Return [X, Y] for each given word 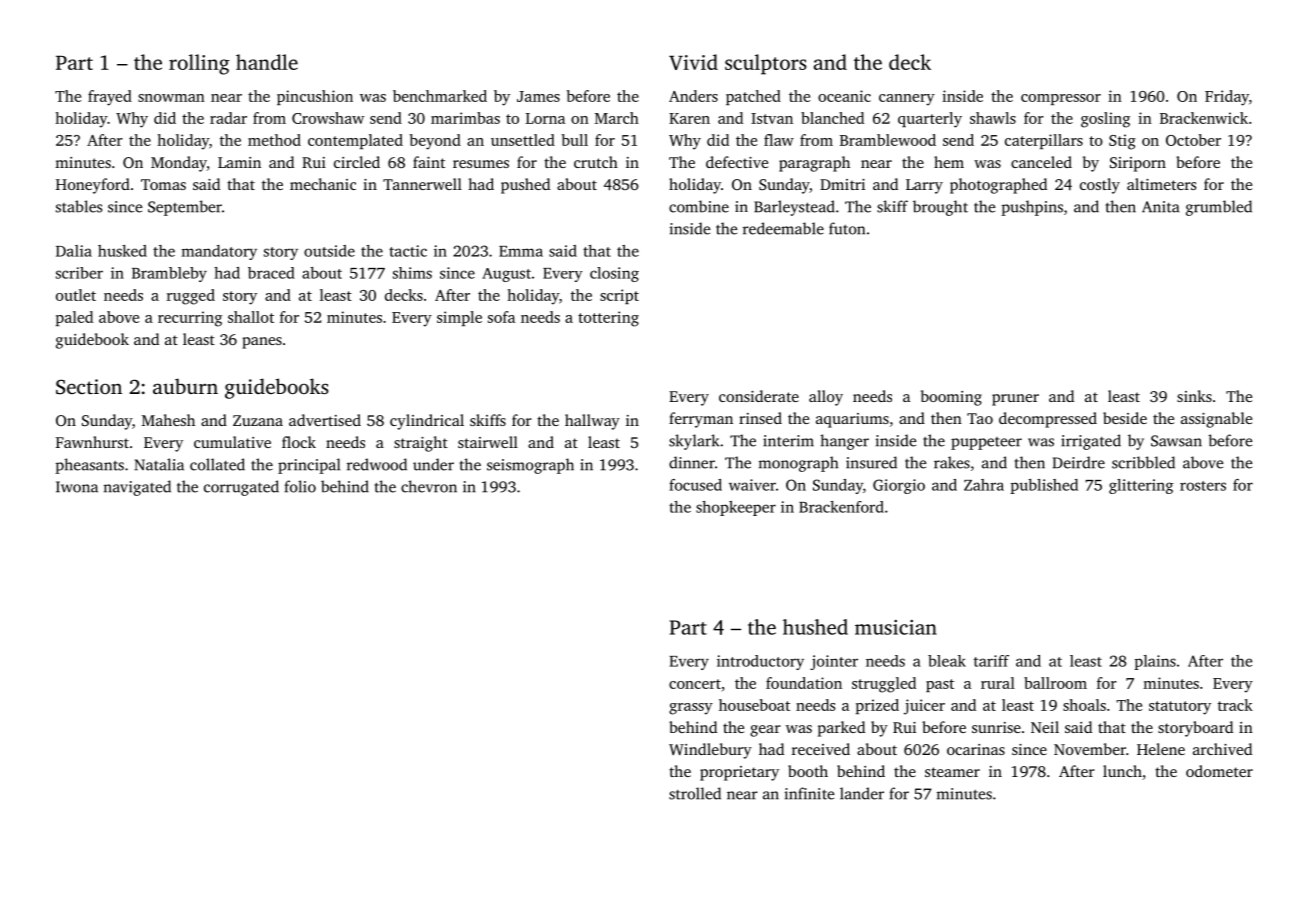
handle [267, 62]
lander [862, 793]
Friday [1227, 98]
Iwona [77, 487]
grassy [691, 709]
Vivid [693, 62]
